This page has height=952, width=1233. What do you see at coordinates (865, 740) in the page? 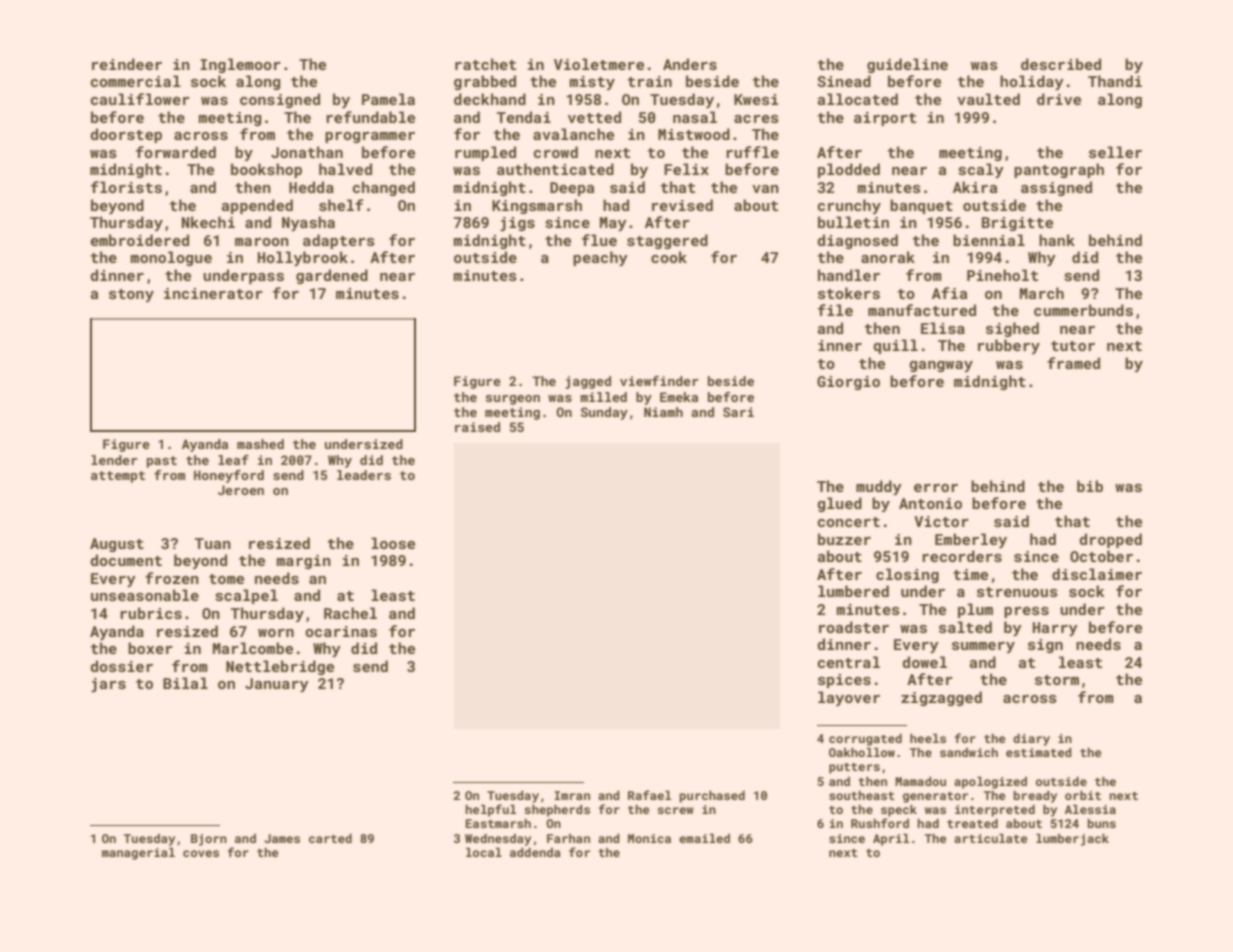
I see `corrugated` at bounding box center [865, 740].
